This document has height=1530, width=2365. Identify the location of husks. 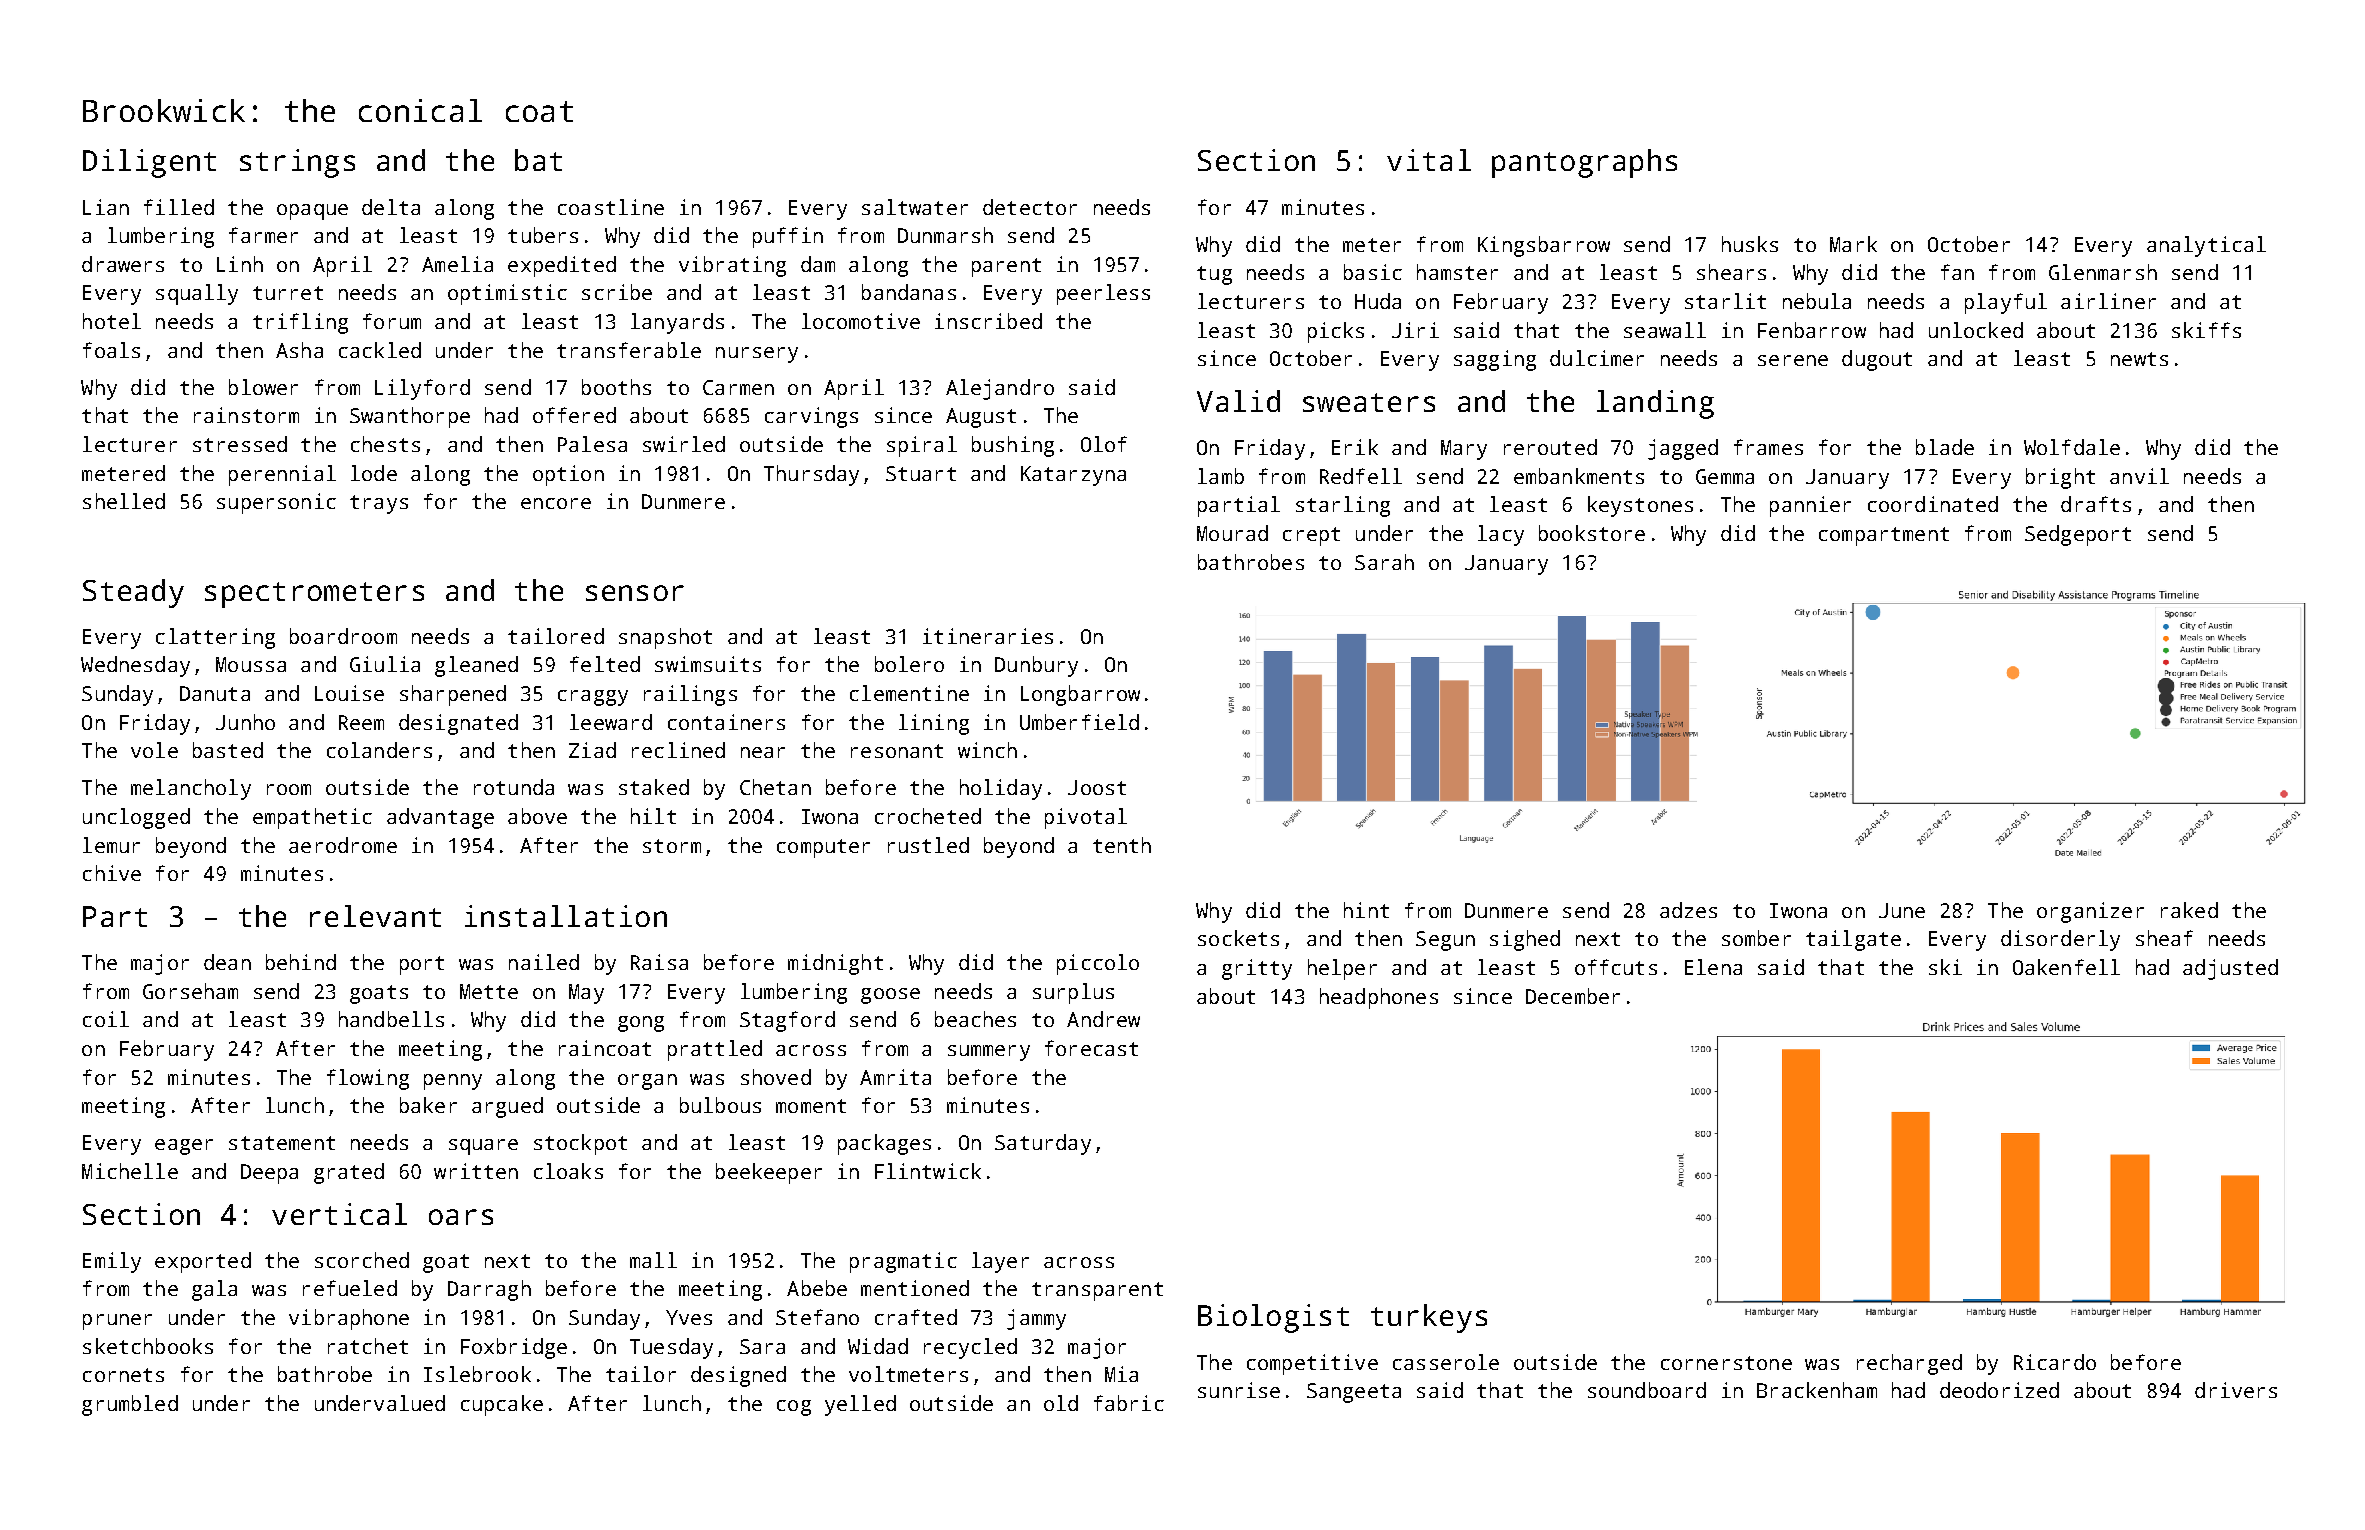
(1750, 244).
